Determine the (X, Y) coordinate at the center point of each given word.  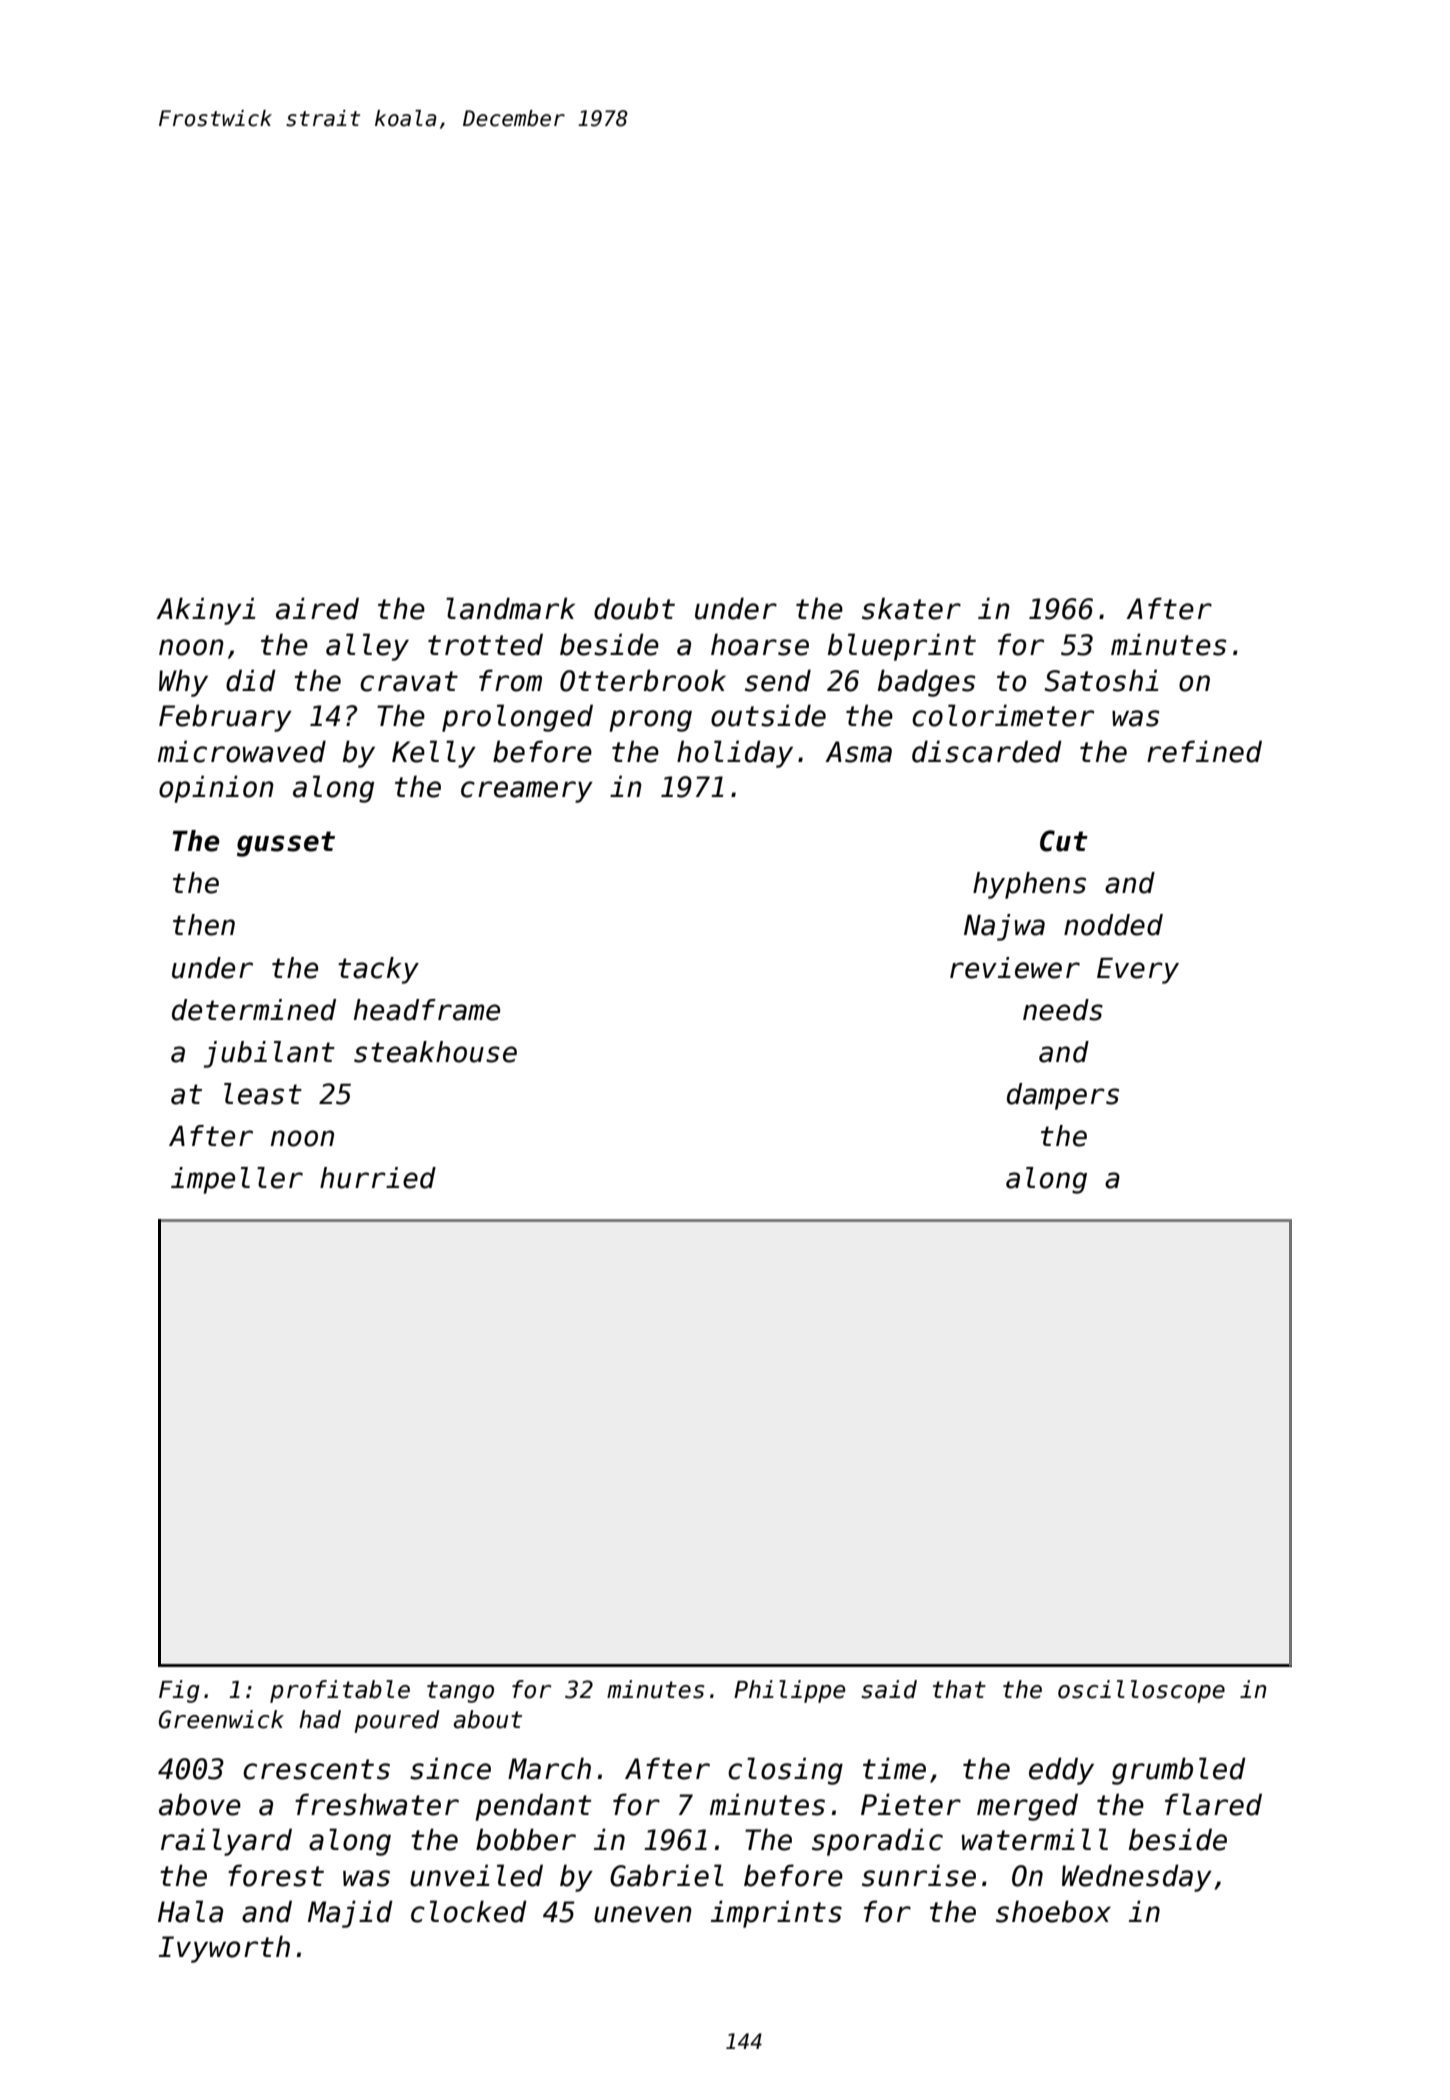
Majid (350, 1914)
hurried (378, 1178)
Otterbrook (643, 680)
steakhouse (435, 1052)
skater (911, 608)
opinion (216, 789)
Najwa (1004, 927)
